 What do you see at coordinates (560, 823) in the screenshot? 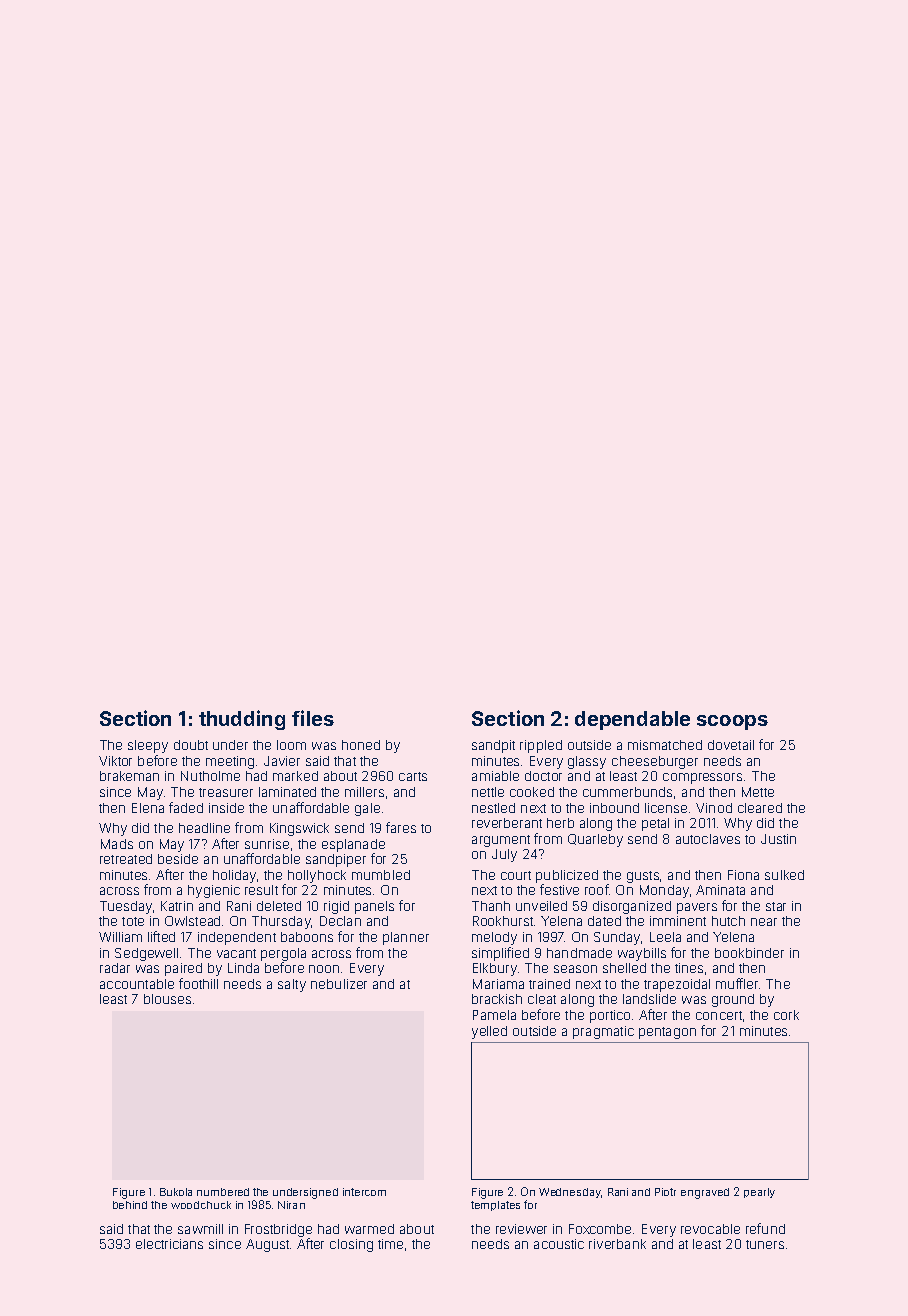
I see `herb` at bounding box center [560, 823].
